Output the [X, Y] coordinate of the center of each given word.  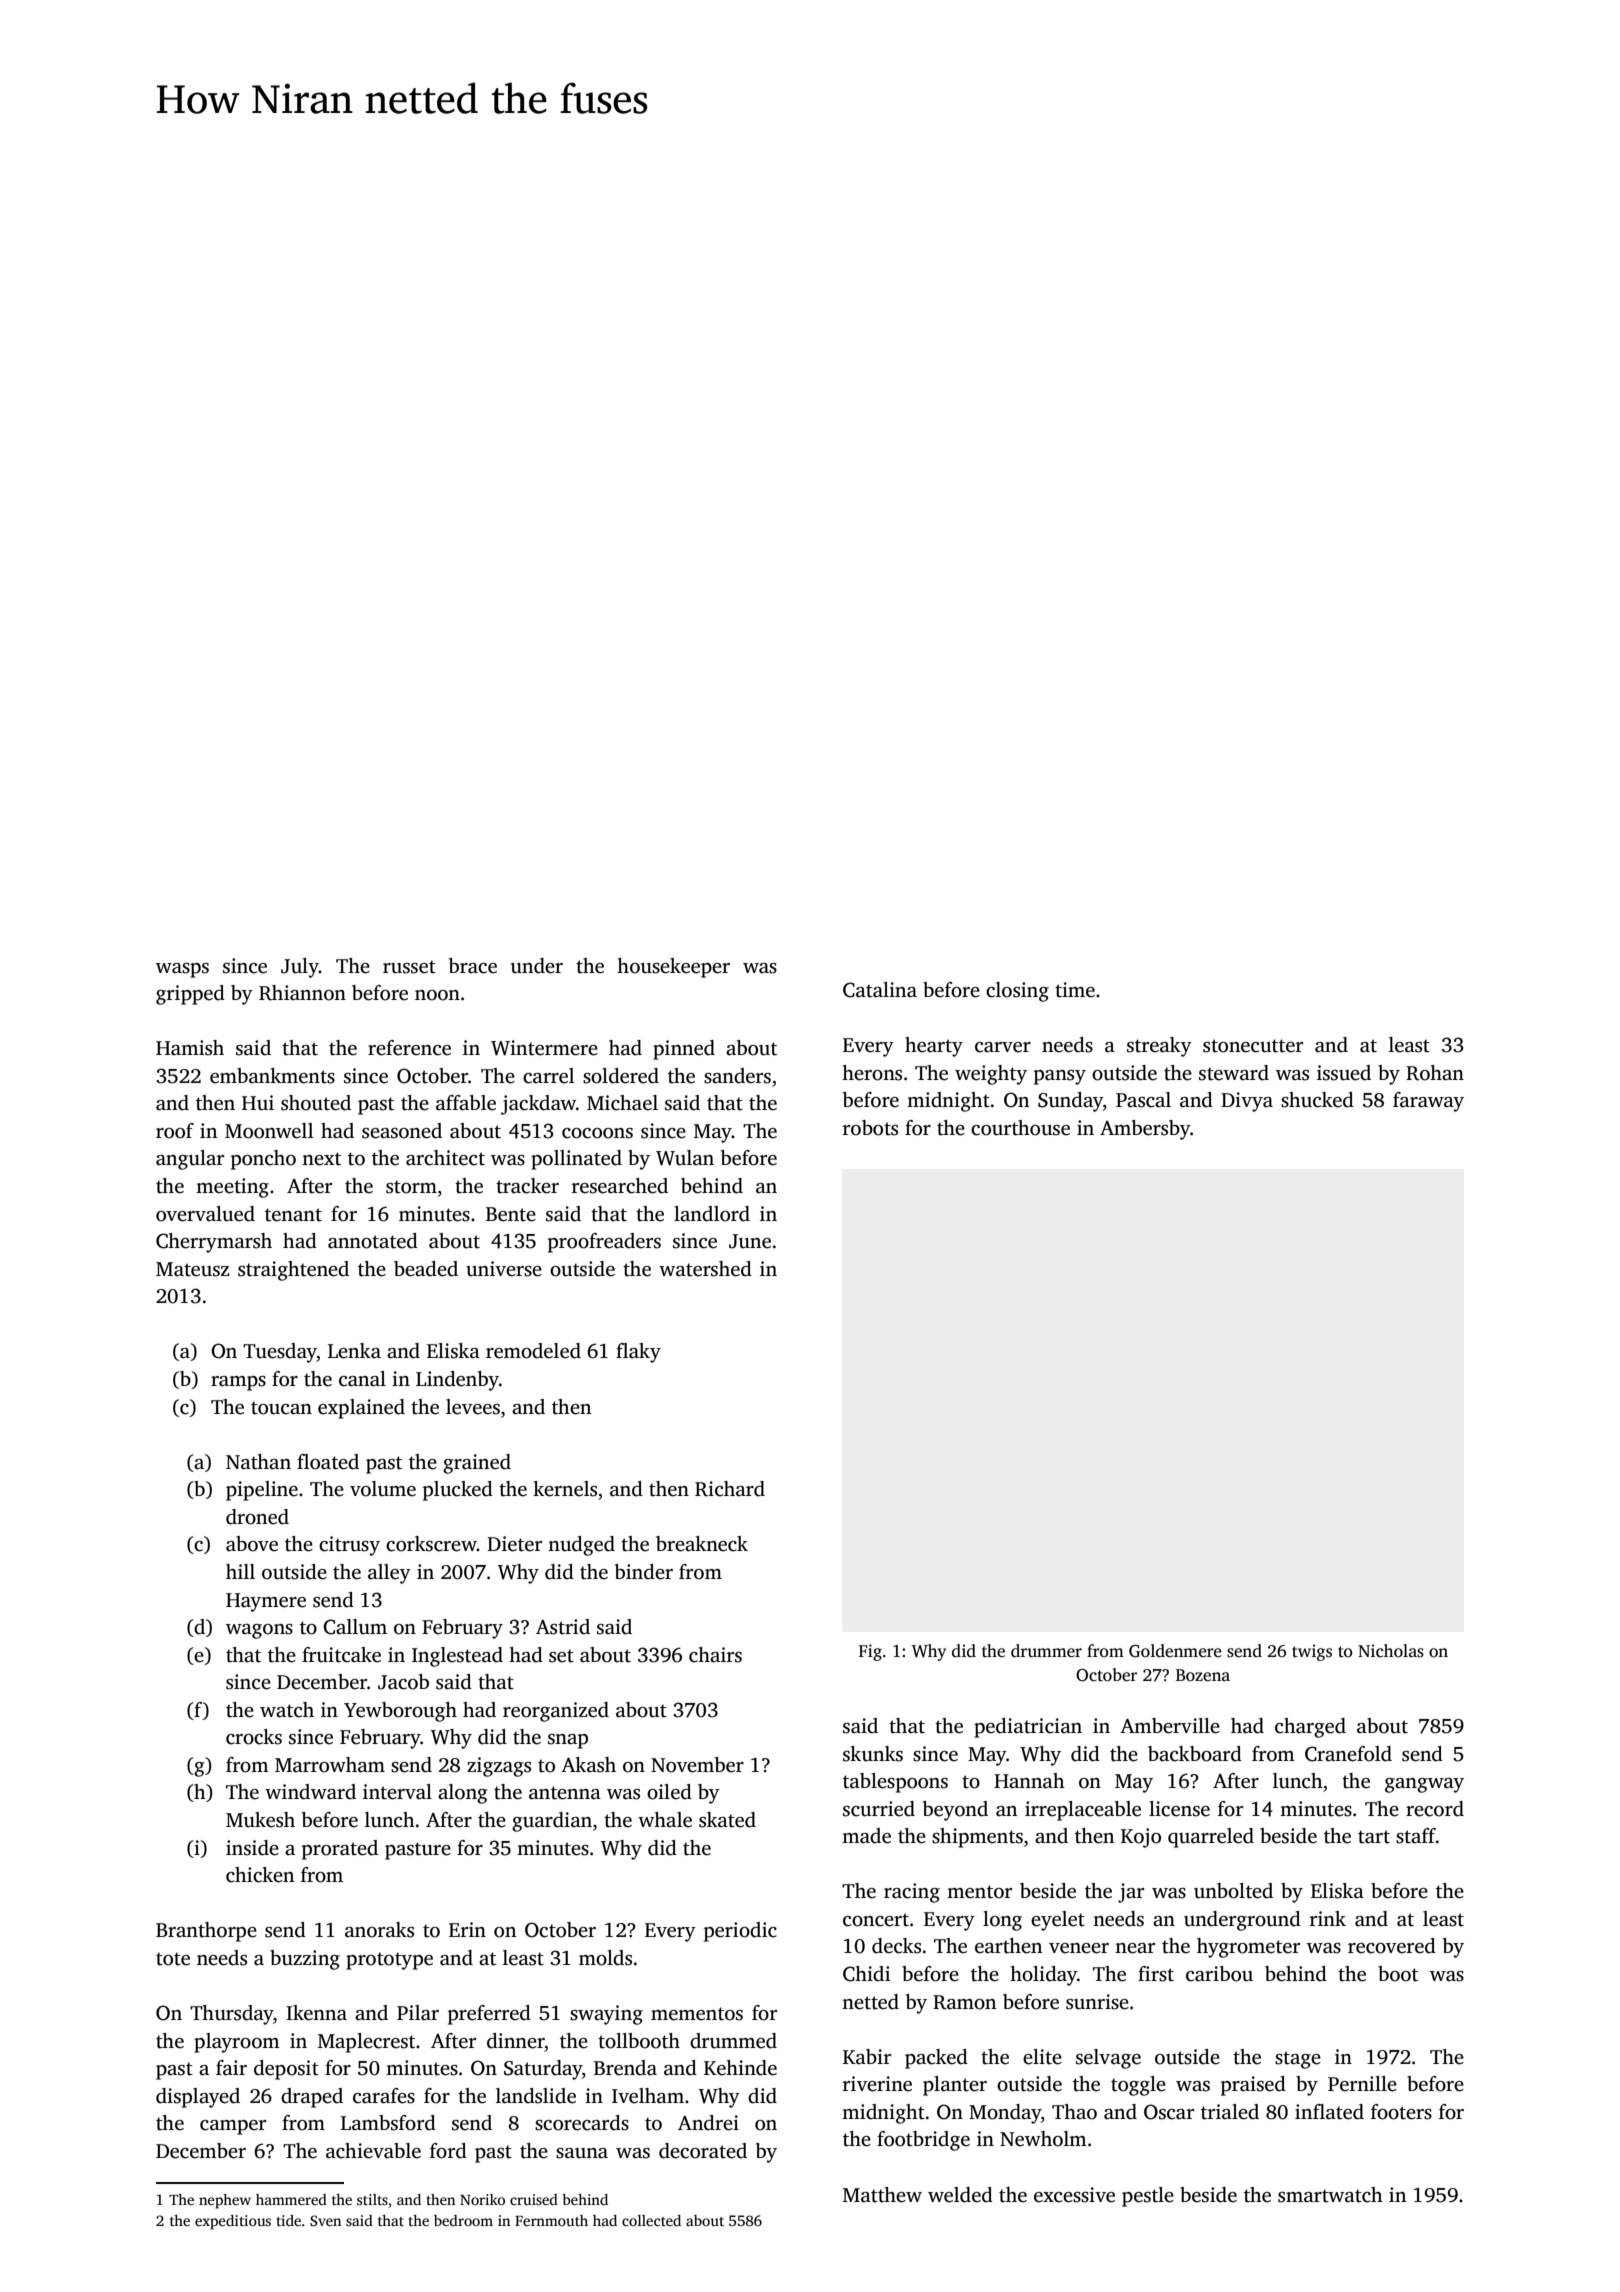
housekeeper [673, 968]
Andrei [708, 2123]
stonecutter [1253, 1046]
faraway [1428, 1102]
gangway [1424, 1785]
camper [233, 2127]
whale [665, 1820]
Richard [730, 1489]
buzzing [305, 1960]
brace [473, 966]
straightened [293, 1271]
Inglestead [457, 1657]
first [1156, 1974]
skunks [873, 1754]
